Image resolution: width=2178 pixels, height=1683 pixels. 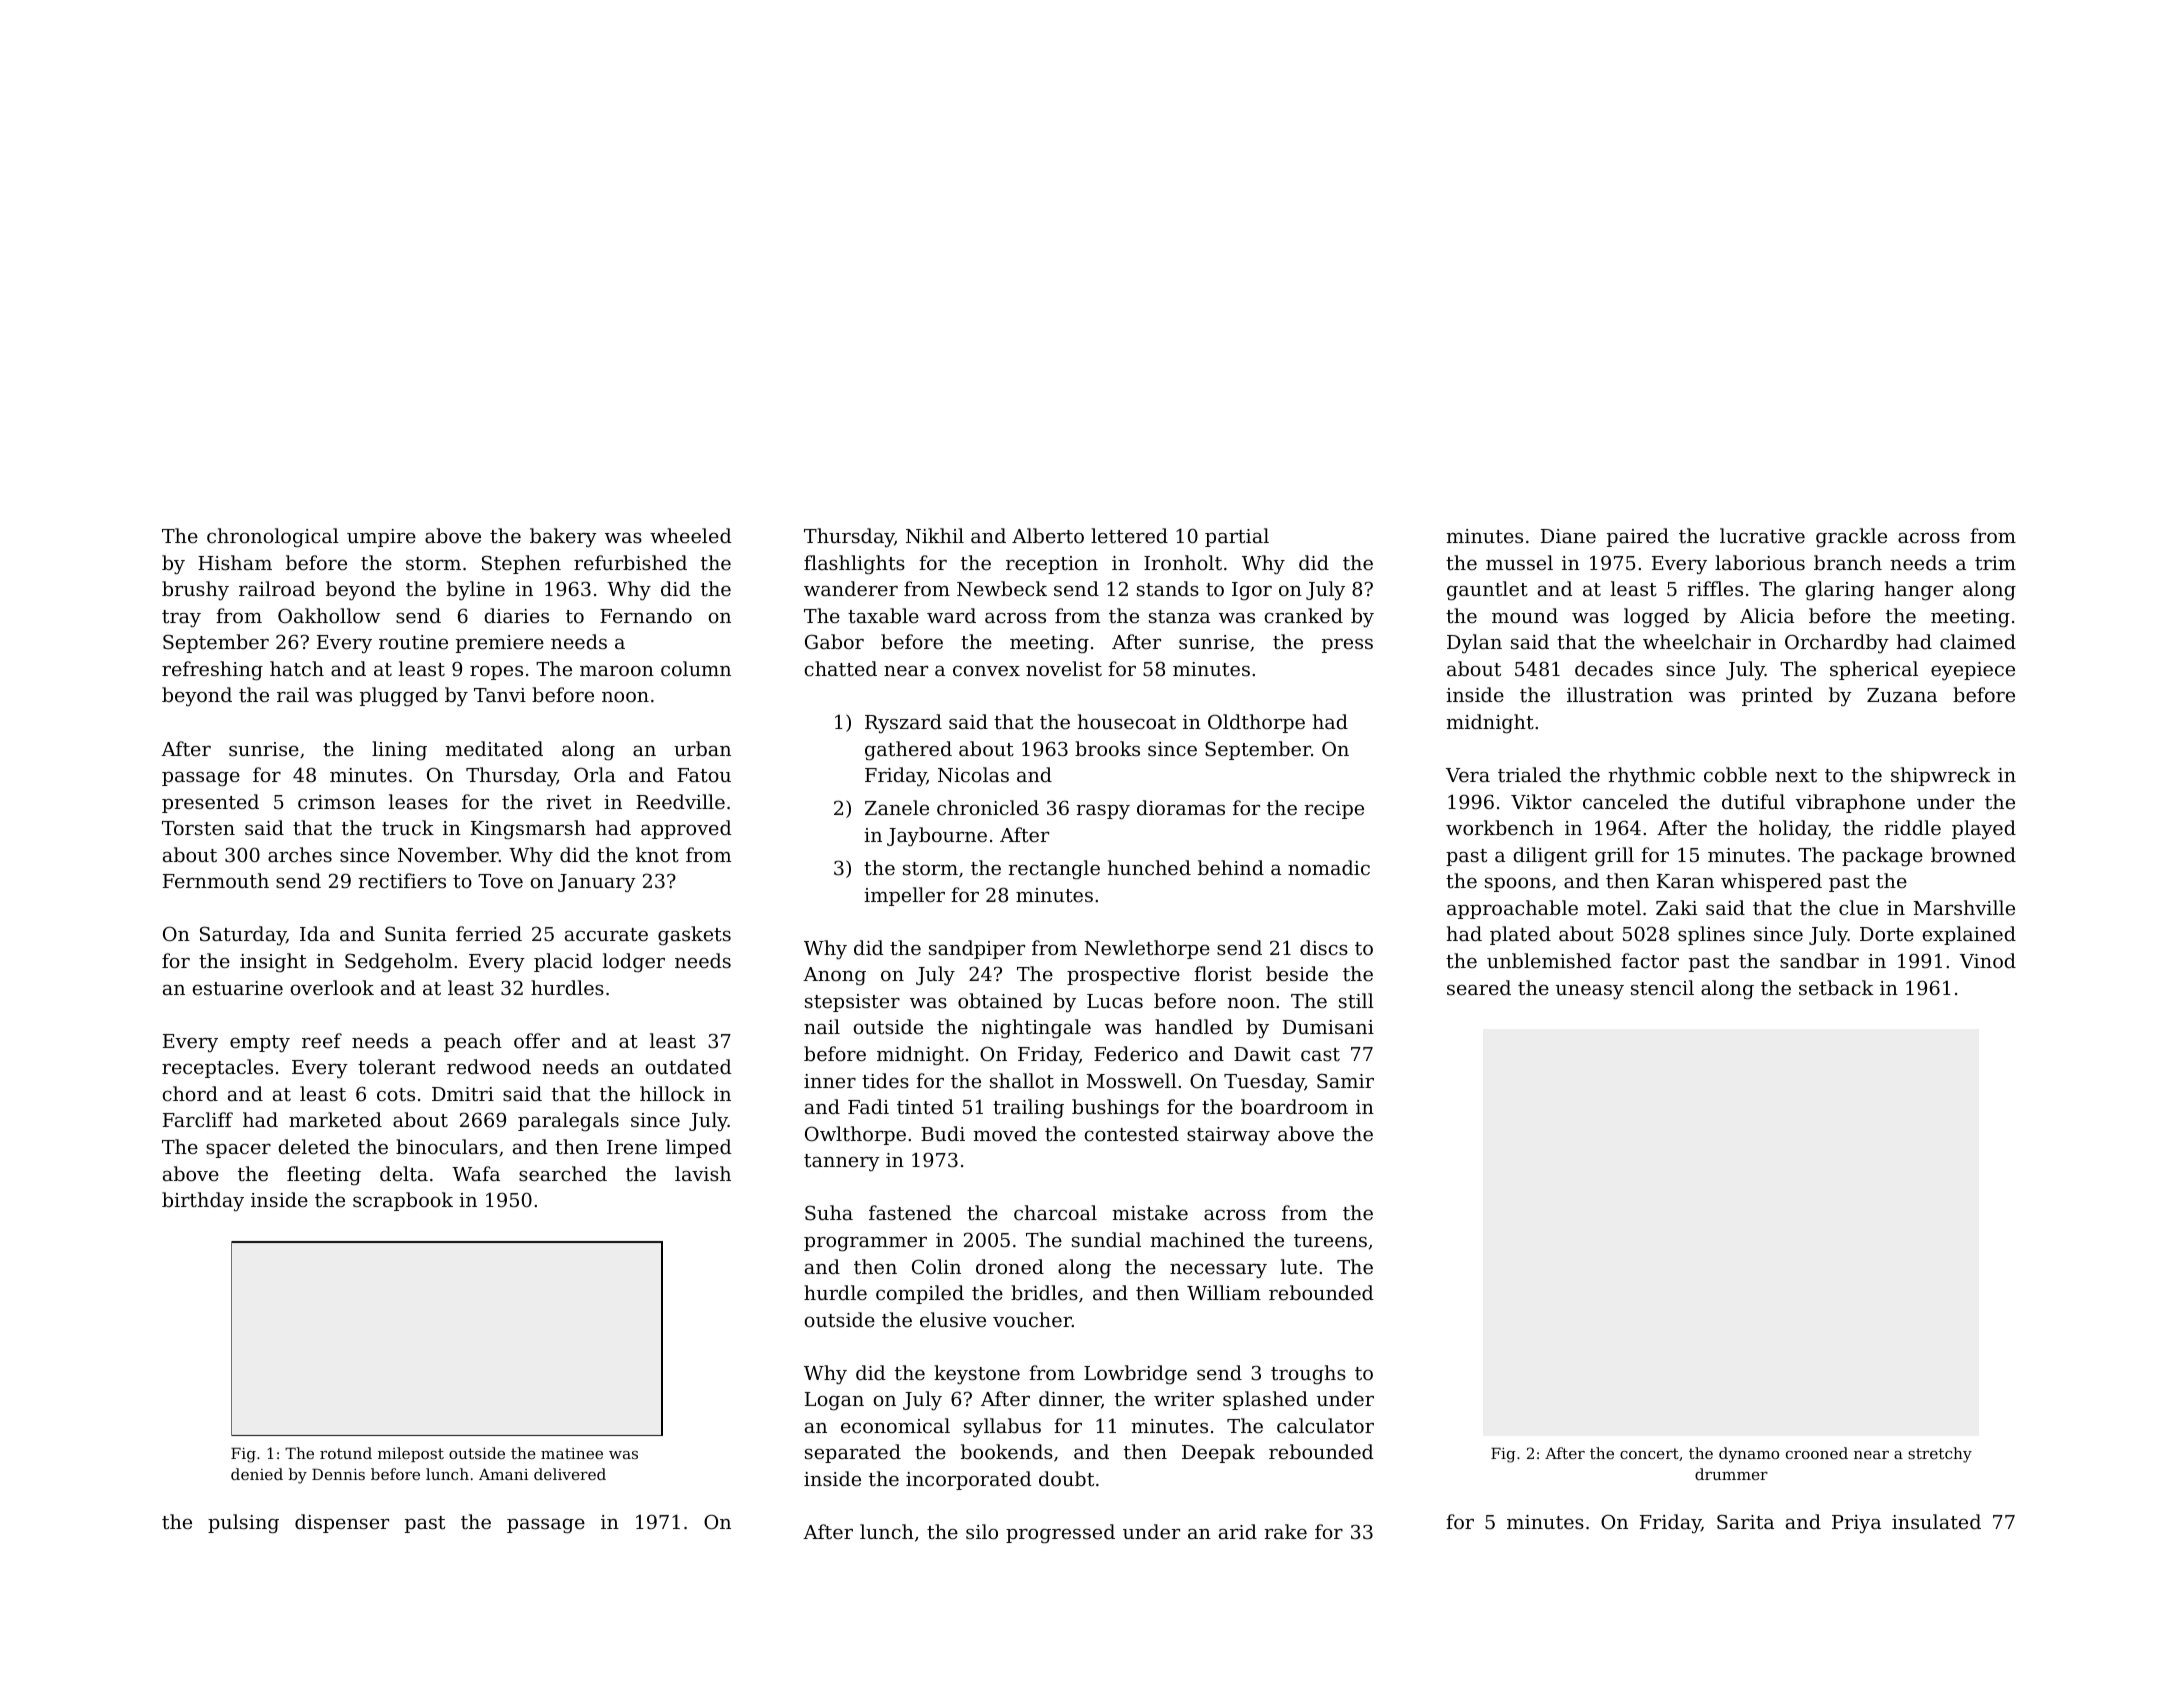 What do you see at coordinates (381, 538) in the image?
I see `umpire` at bounding box center [381, 538].
